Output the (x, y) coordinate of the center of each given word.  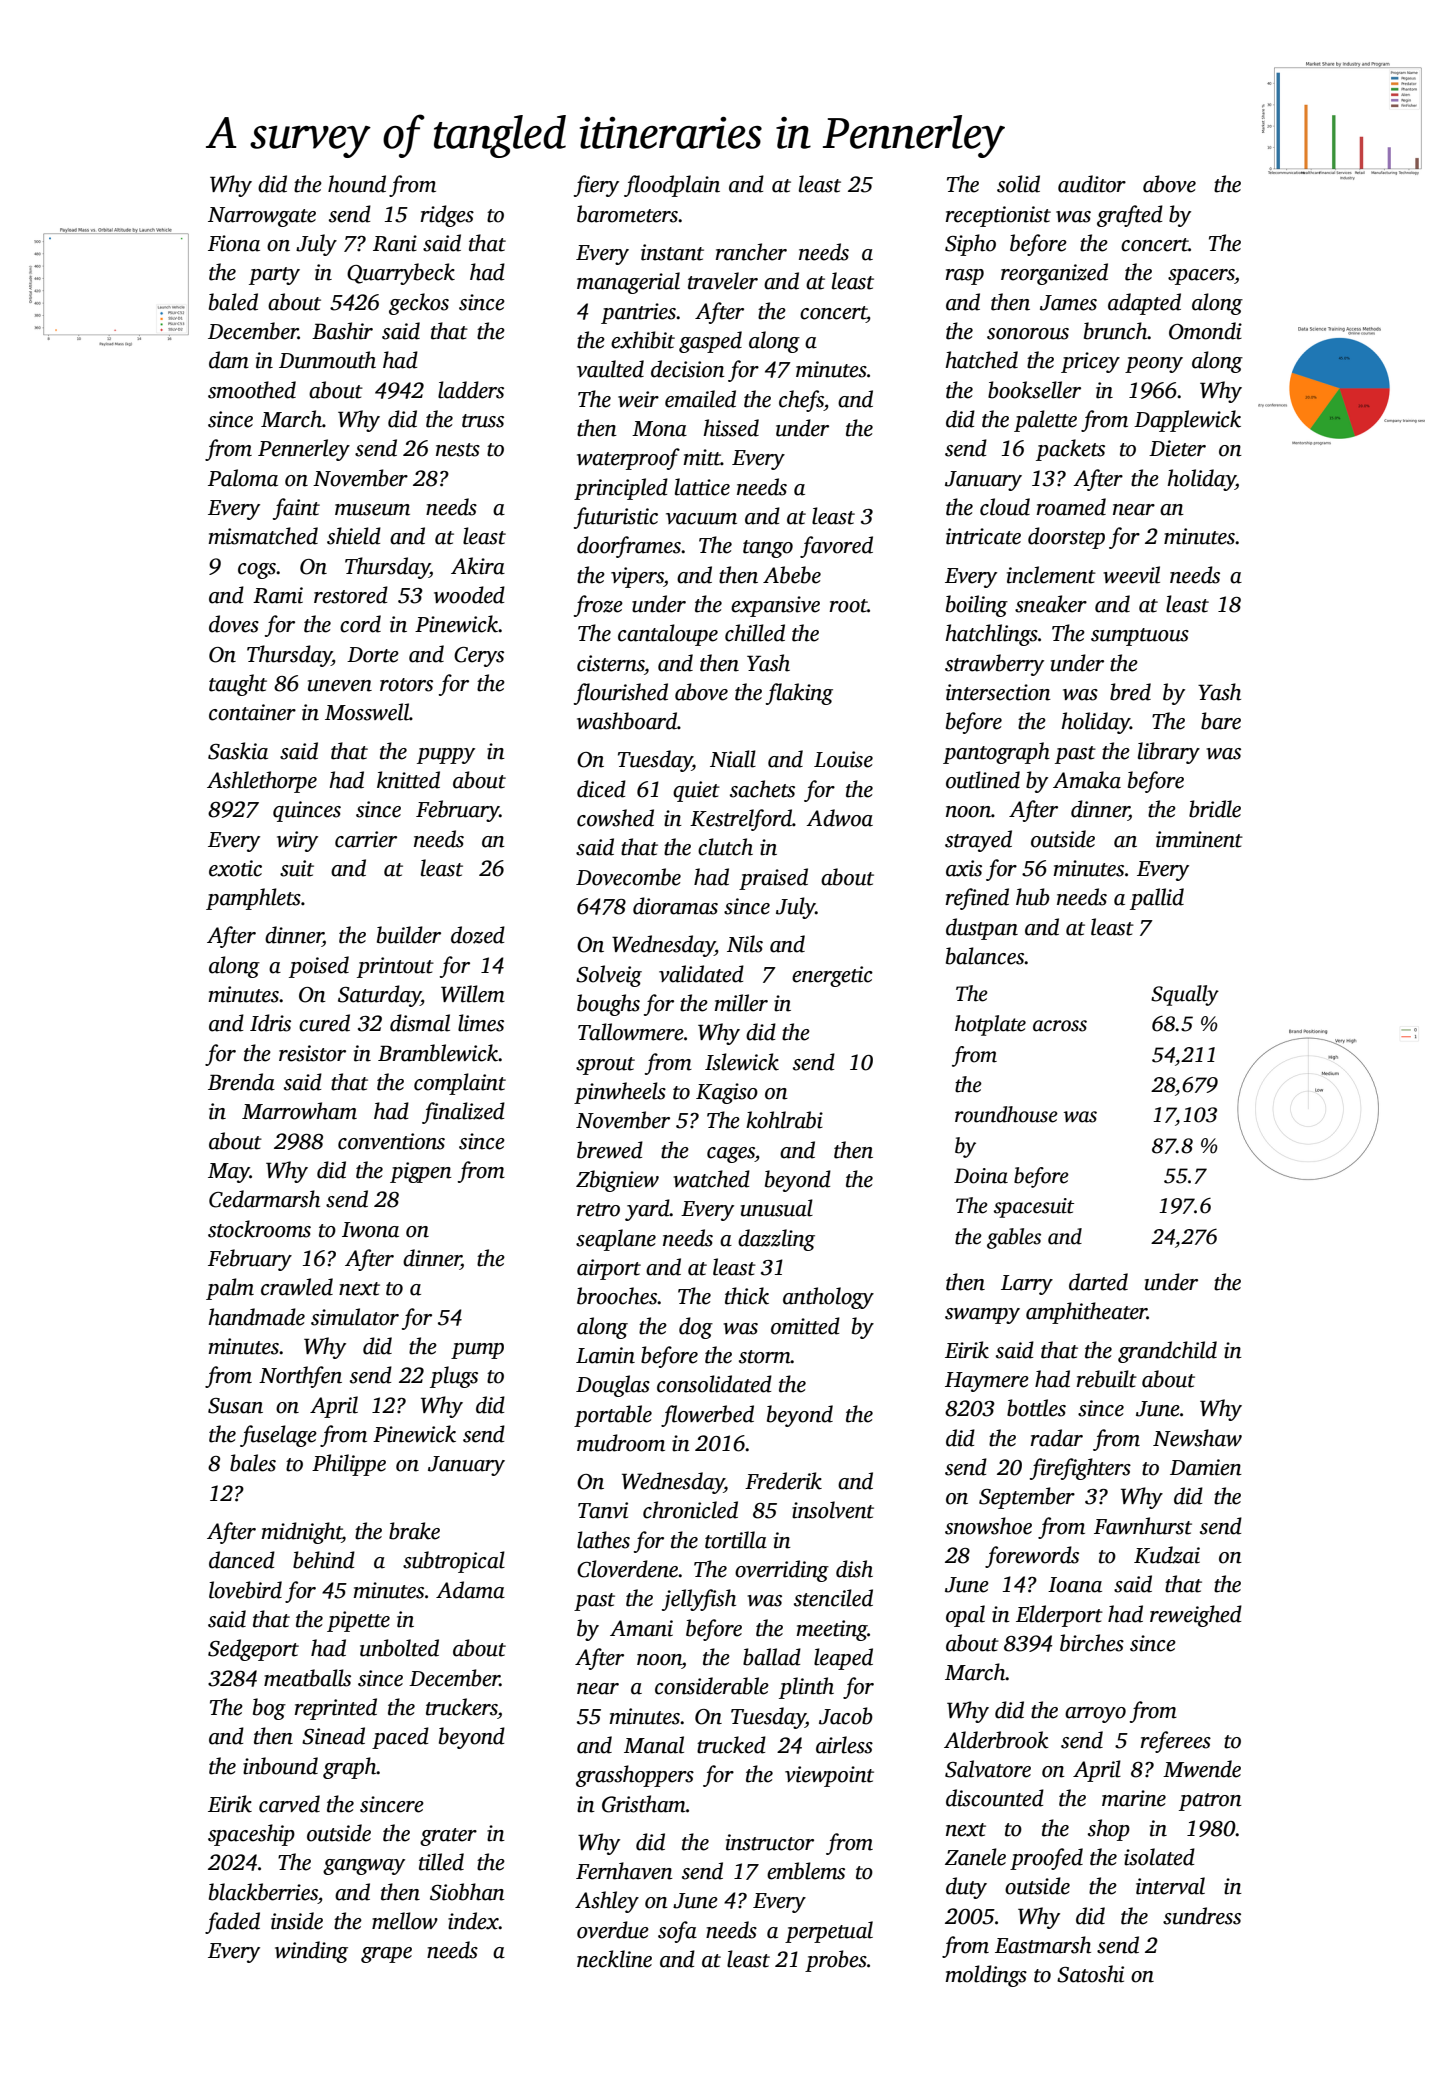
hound (357, 184)
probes (836, 1961)
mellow (405, 1921)
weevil (1131, 575)
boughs (608, 1005)
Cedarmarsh (264, 1199)
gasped (710, 342)
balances (985, 956)
